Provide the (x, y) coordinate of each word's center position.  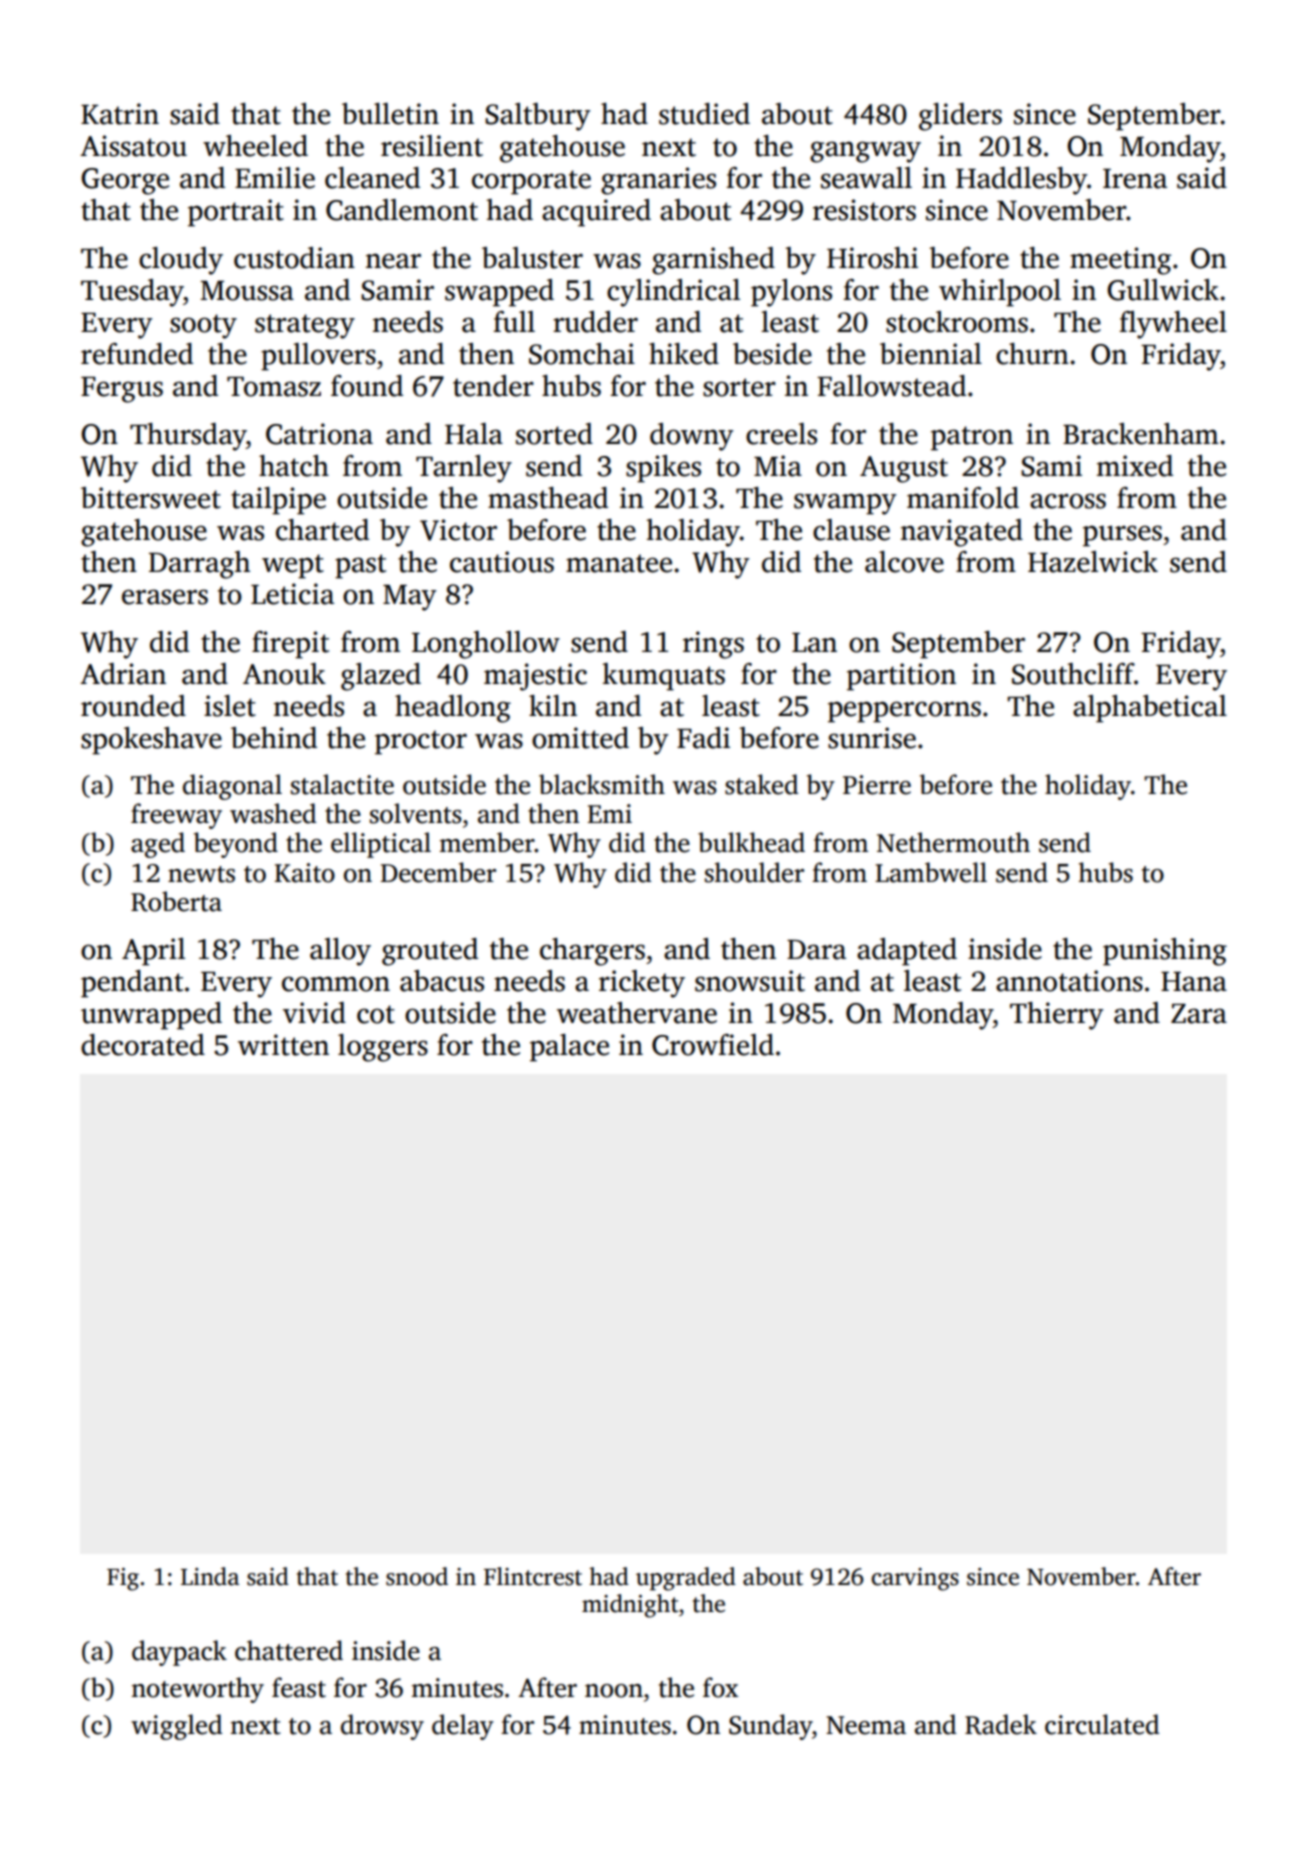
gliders (960, 117)
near (393, 261)
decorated (143, 1045)
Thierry (1056, 1016)
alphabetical (1150, 709)
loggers (383, 1048)
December (438, 872)
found (367, 386)
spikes (663, 469)
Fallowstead (891, 386)
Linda (210, 1576)
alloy (340, 952)
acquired (596, 213)
